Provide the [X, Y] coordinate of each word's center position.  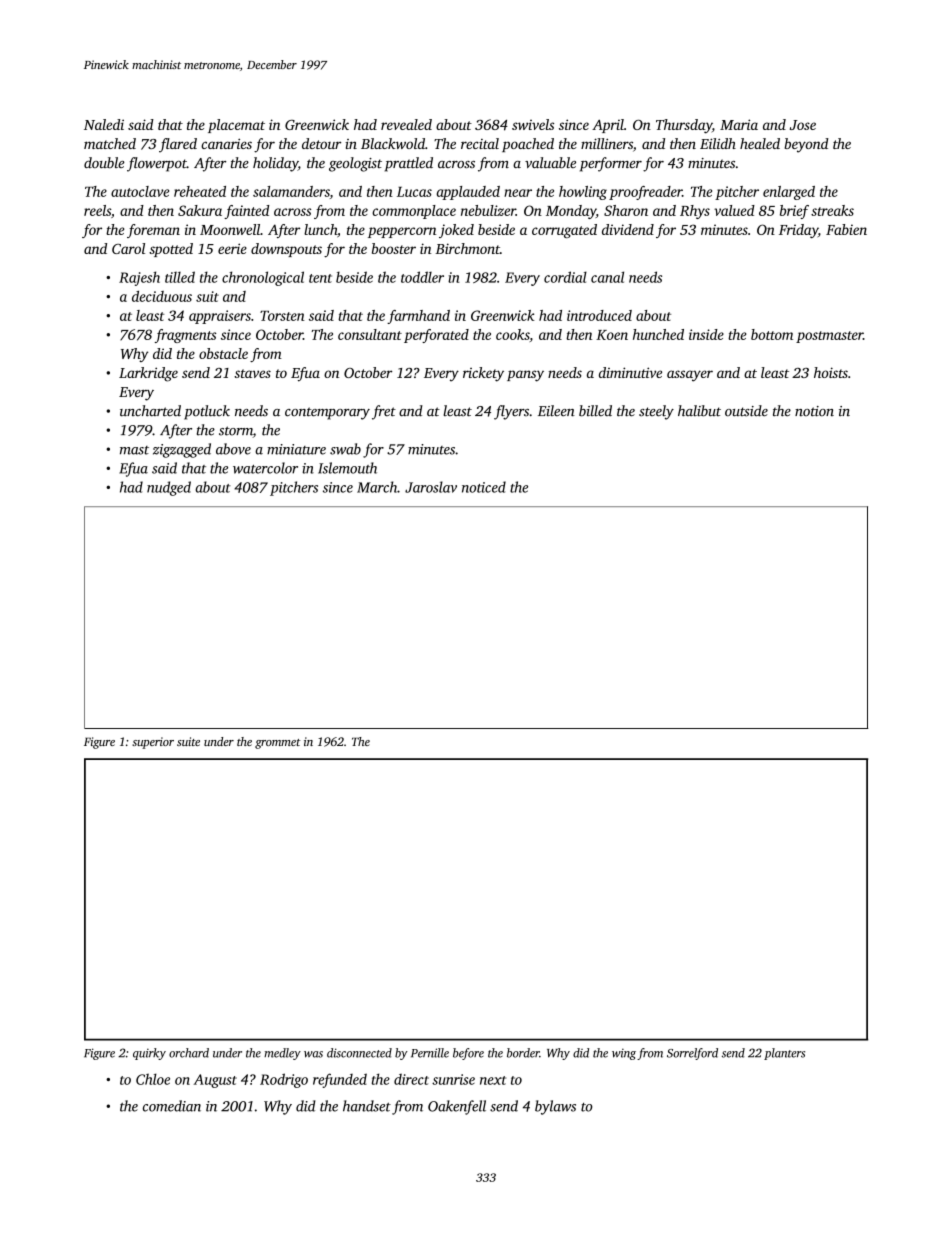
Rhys [695, 212]
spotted [171, 250]
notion [814, 411]
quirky [149, 1054]
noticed [484, 487]
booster [394, 248]
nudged [169, 488]
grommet [278, 744]
